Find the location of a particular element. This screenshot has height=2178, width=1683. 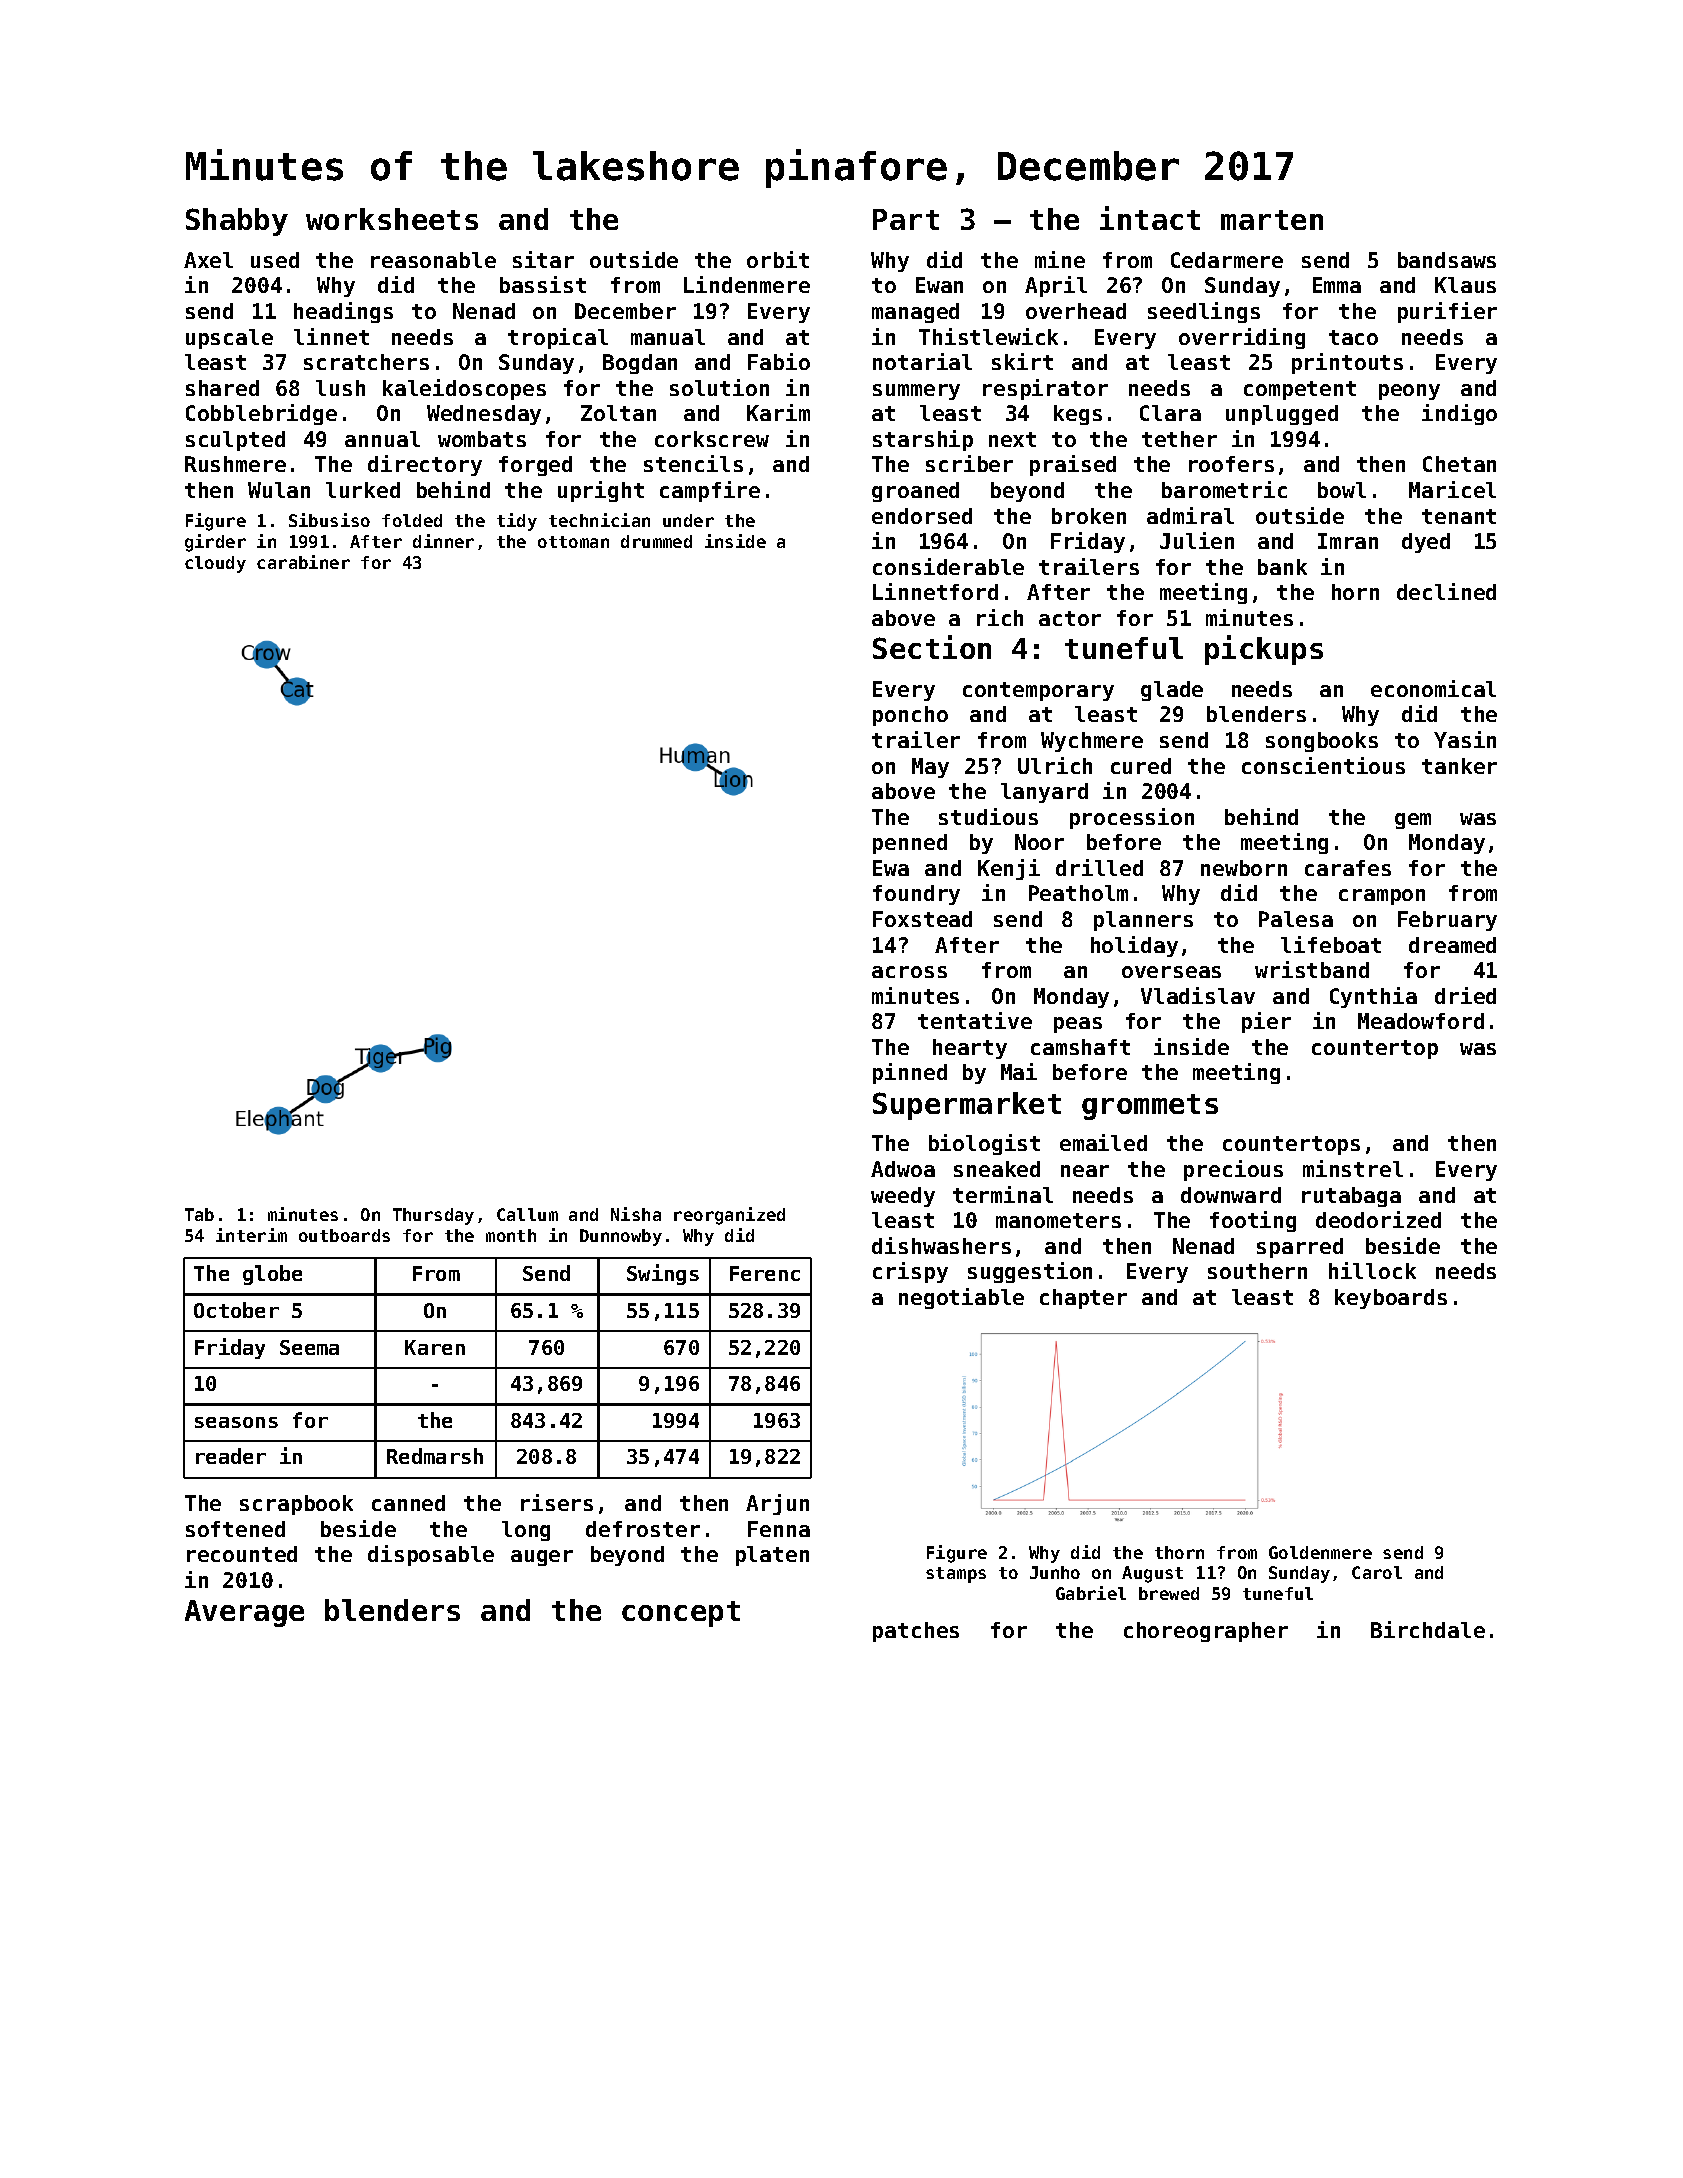

sitar is located at coordinates (543, 259).
